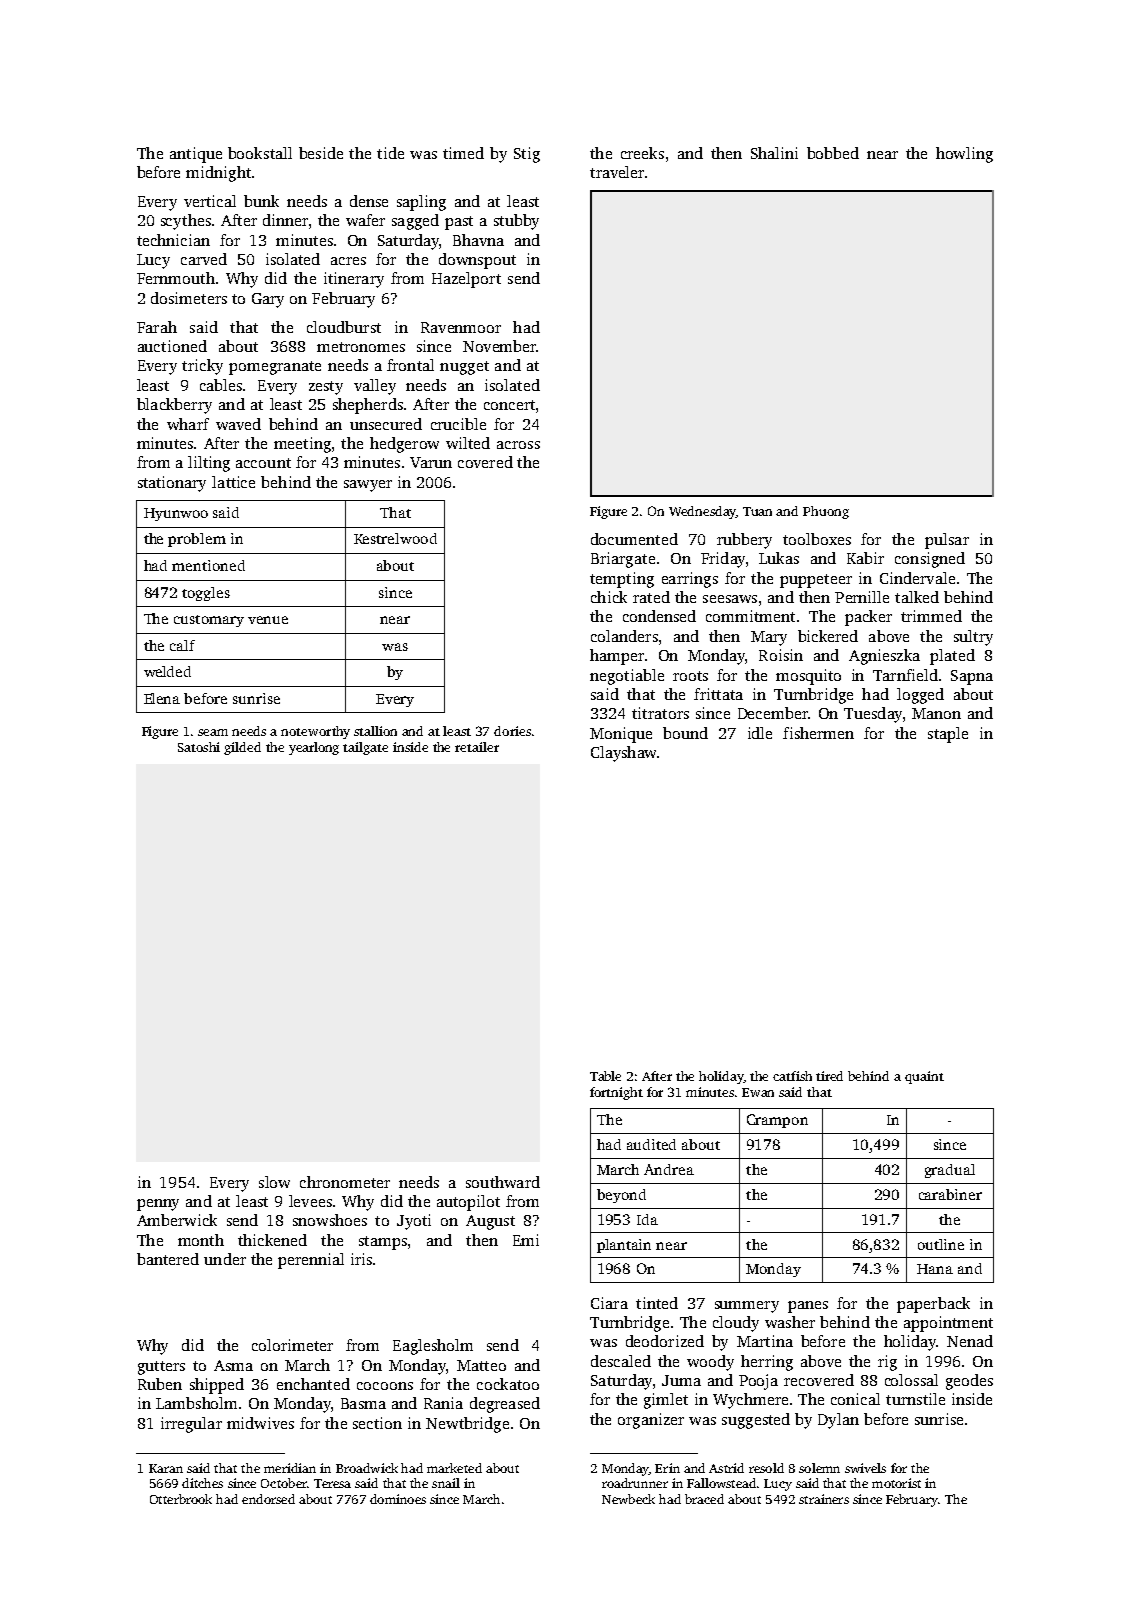 The image size is (1130, 1598). I want to click on beside, so click(321, 153).
